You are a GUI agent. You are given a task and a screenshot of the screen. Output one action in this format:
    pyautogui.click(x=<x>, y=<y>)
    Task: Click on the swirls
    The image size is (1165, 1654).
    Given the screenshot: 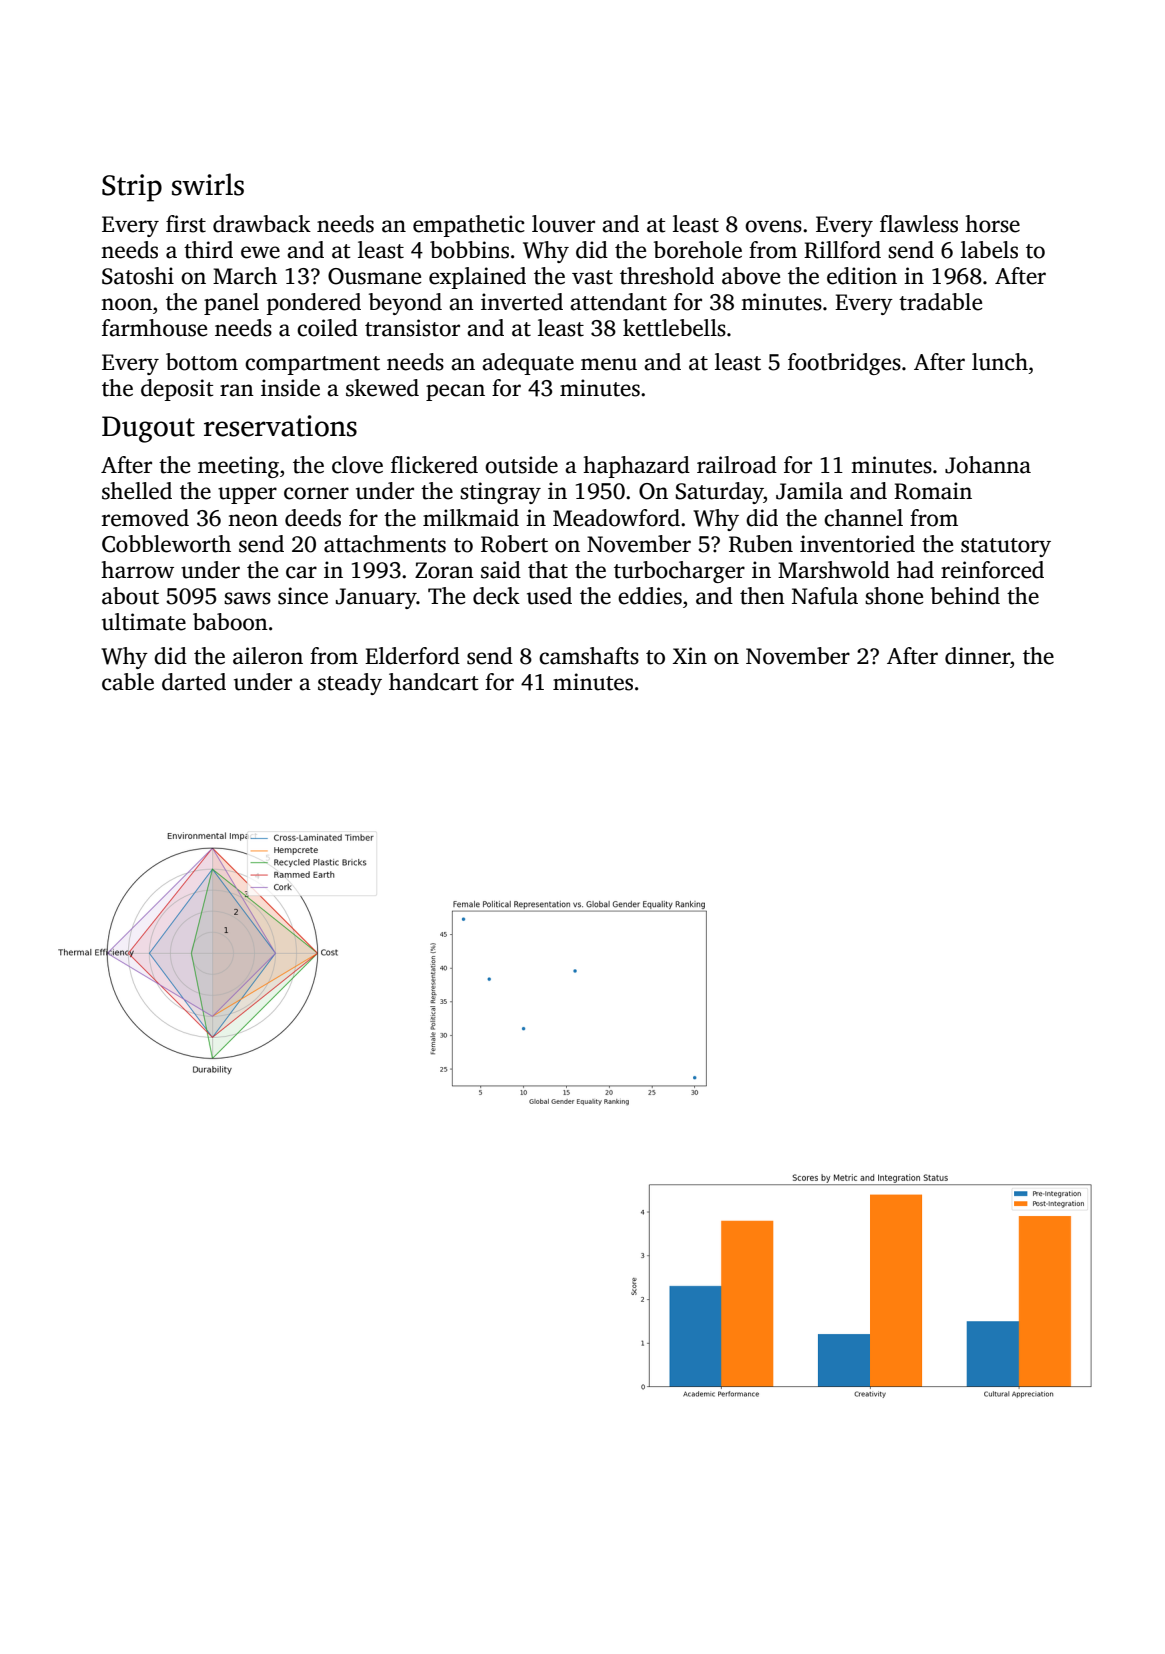 What is the action you would take?
    pyautogui.click(x=208, y=184)
